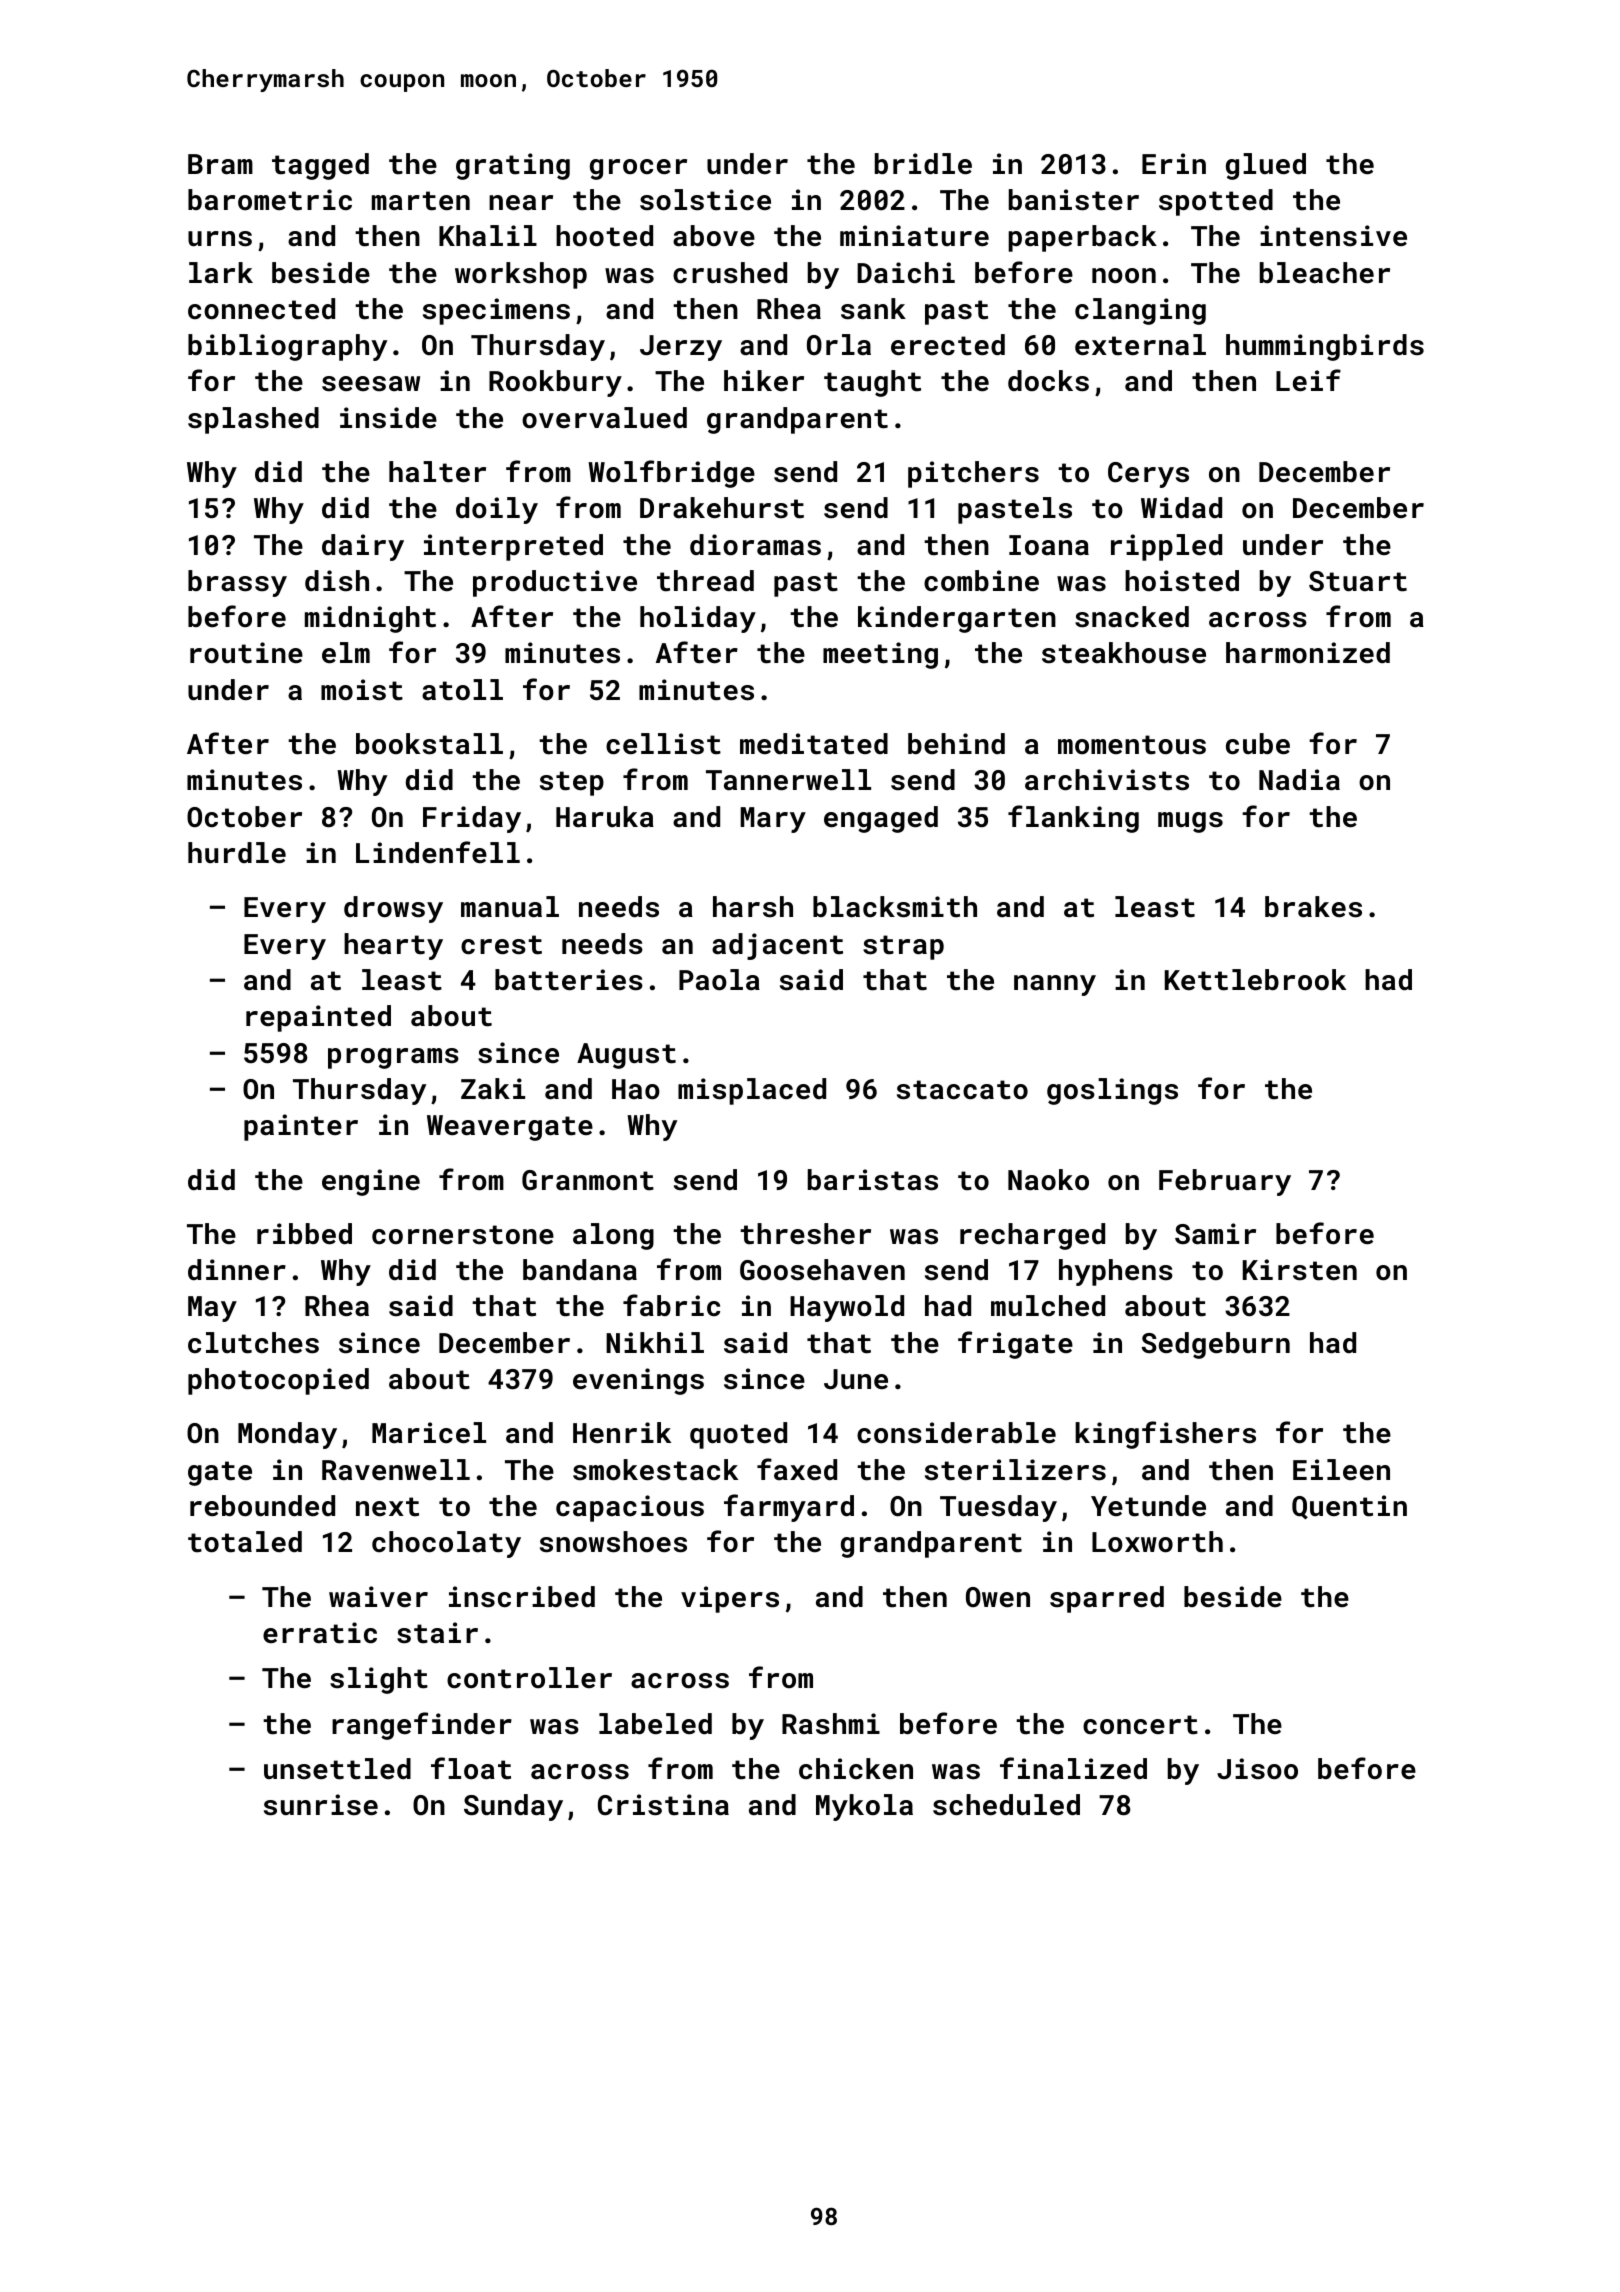 The image size is (1620, 2292). I want to click on crushed, so click(730, 273).
